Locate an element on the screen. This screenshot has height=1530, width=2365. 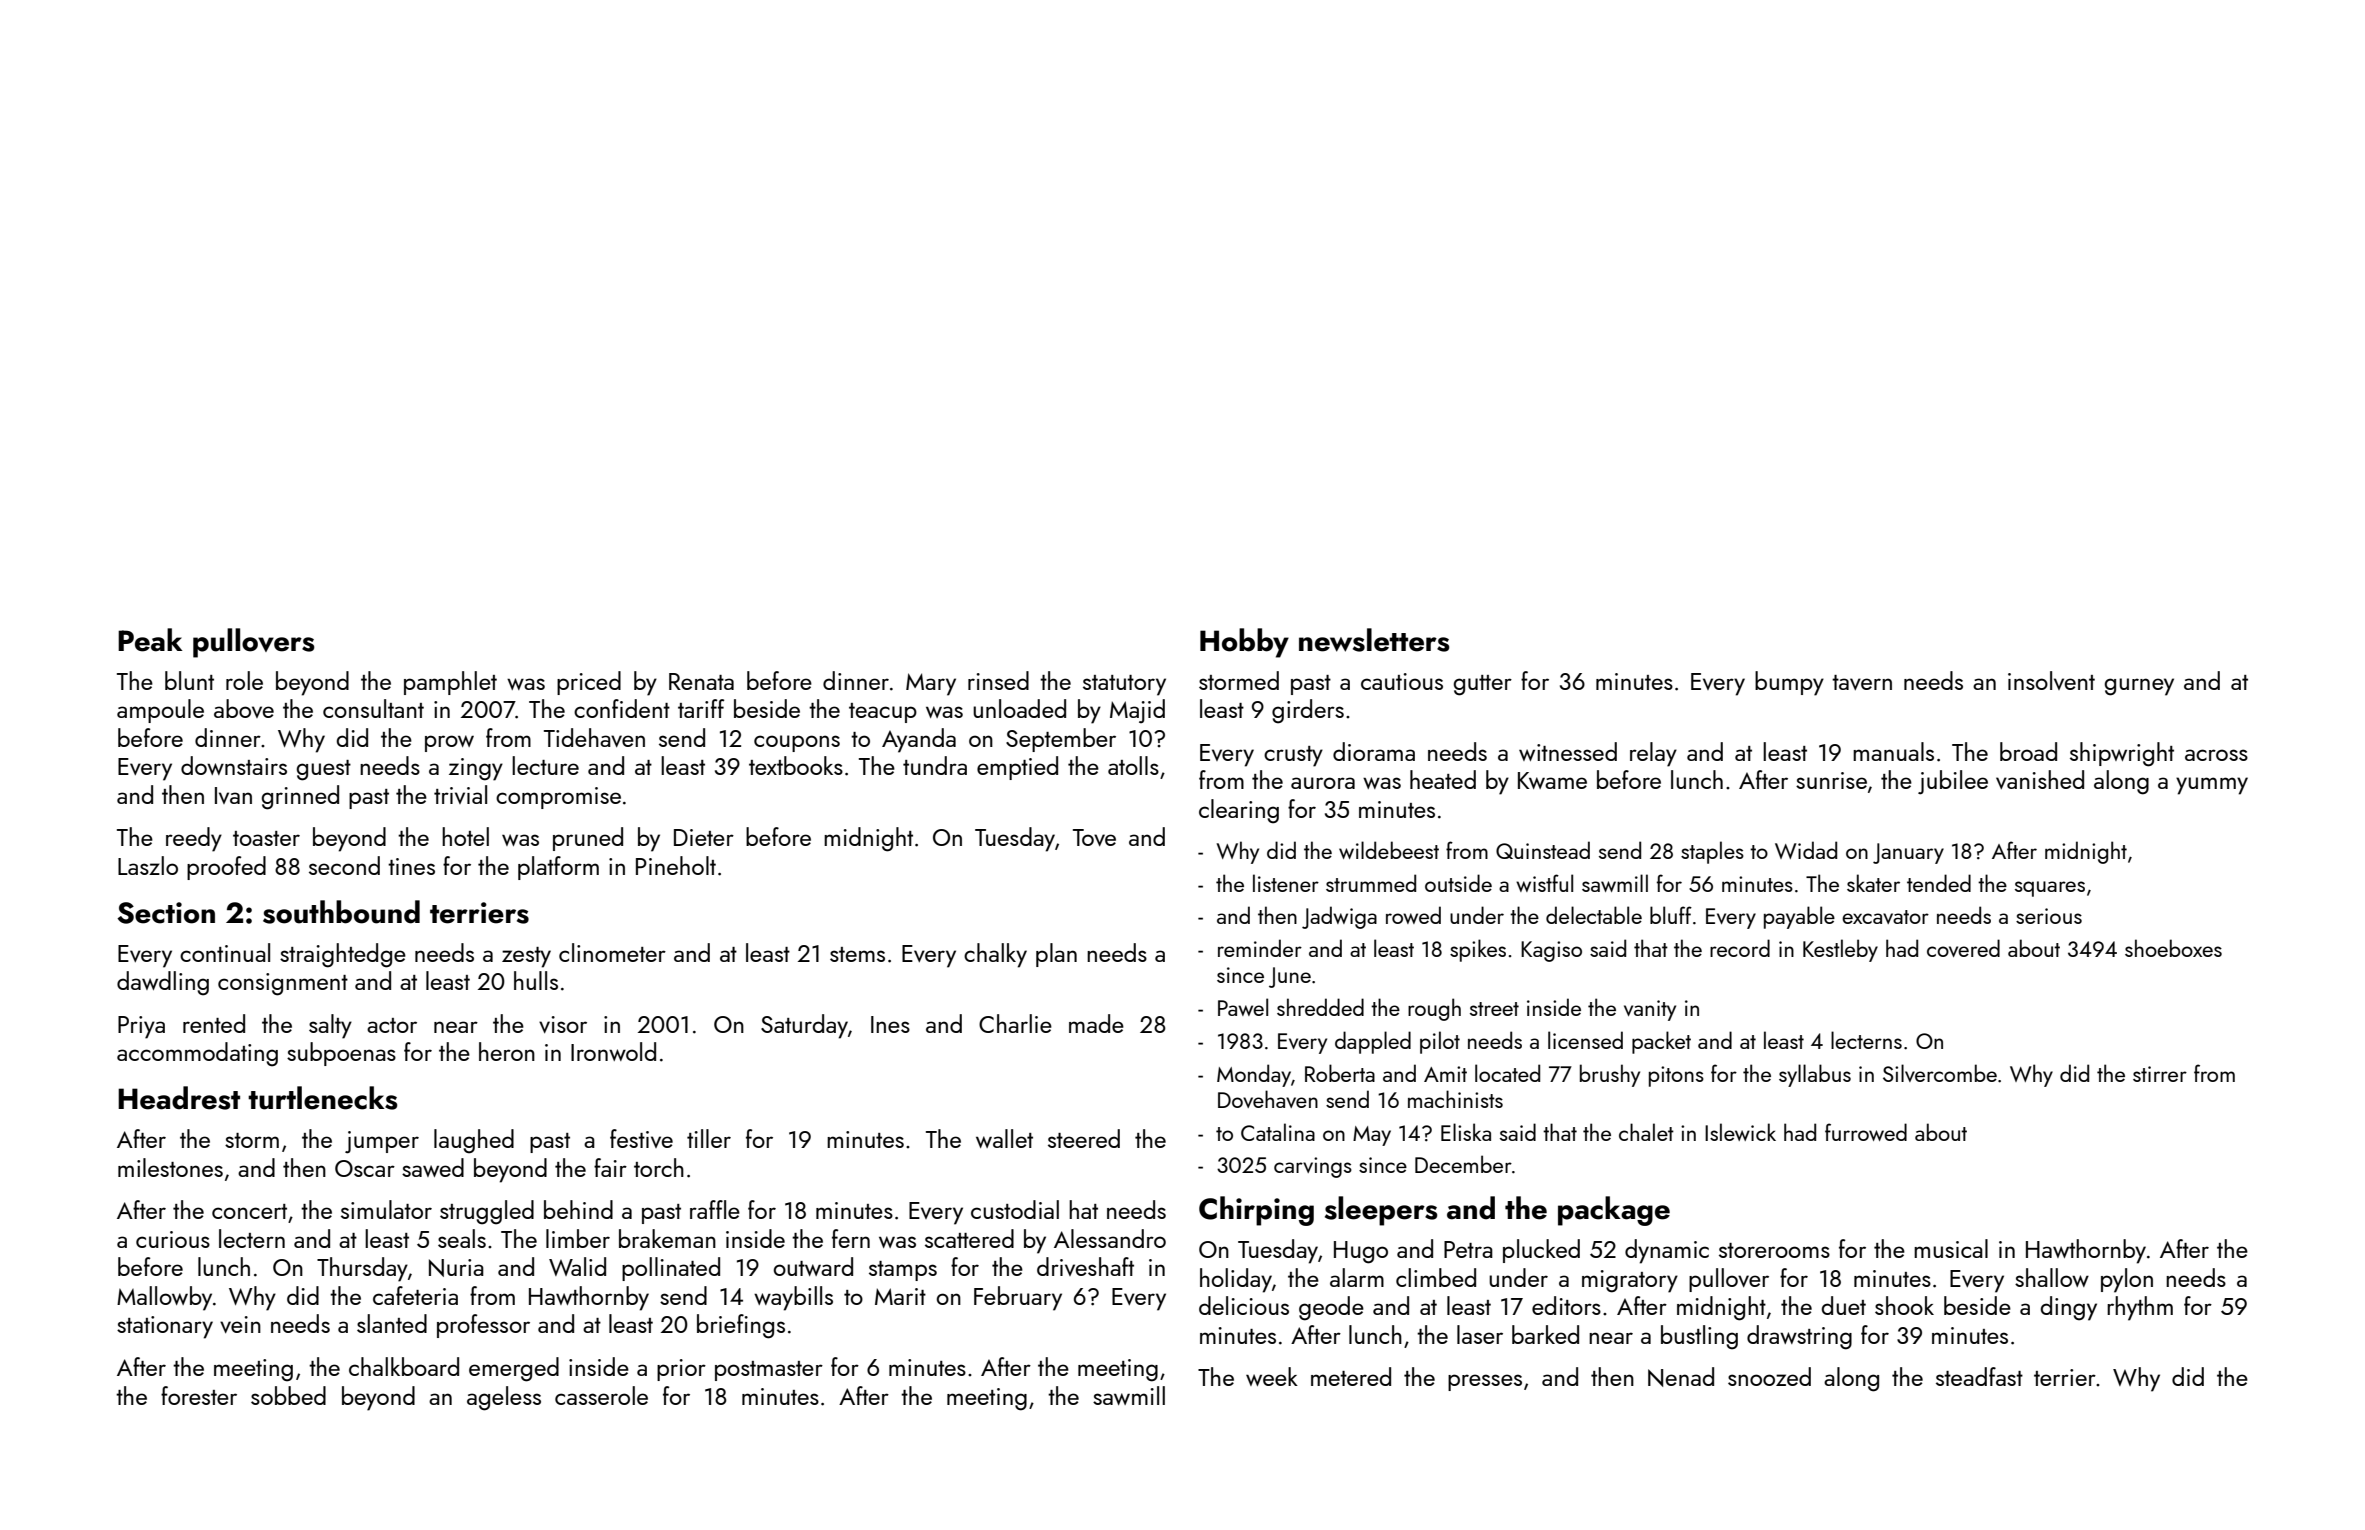
insolvent is located at coordinates (2051, 680).
